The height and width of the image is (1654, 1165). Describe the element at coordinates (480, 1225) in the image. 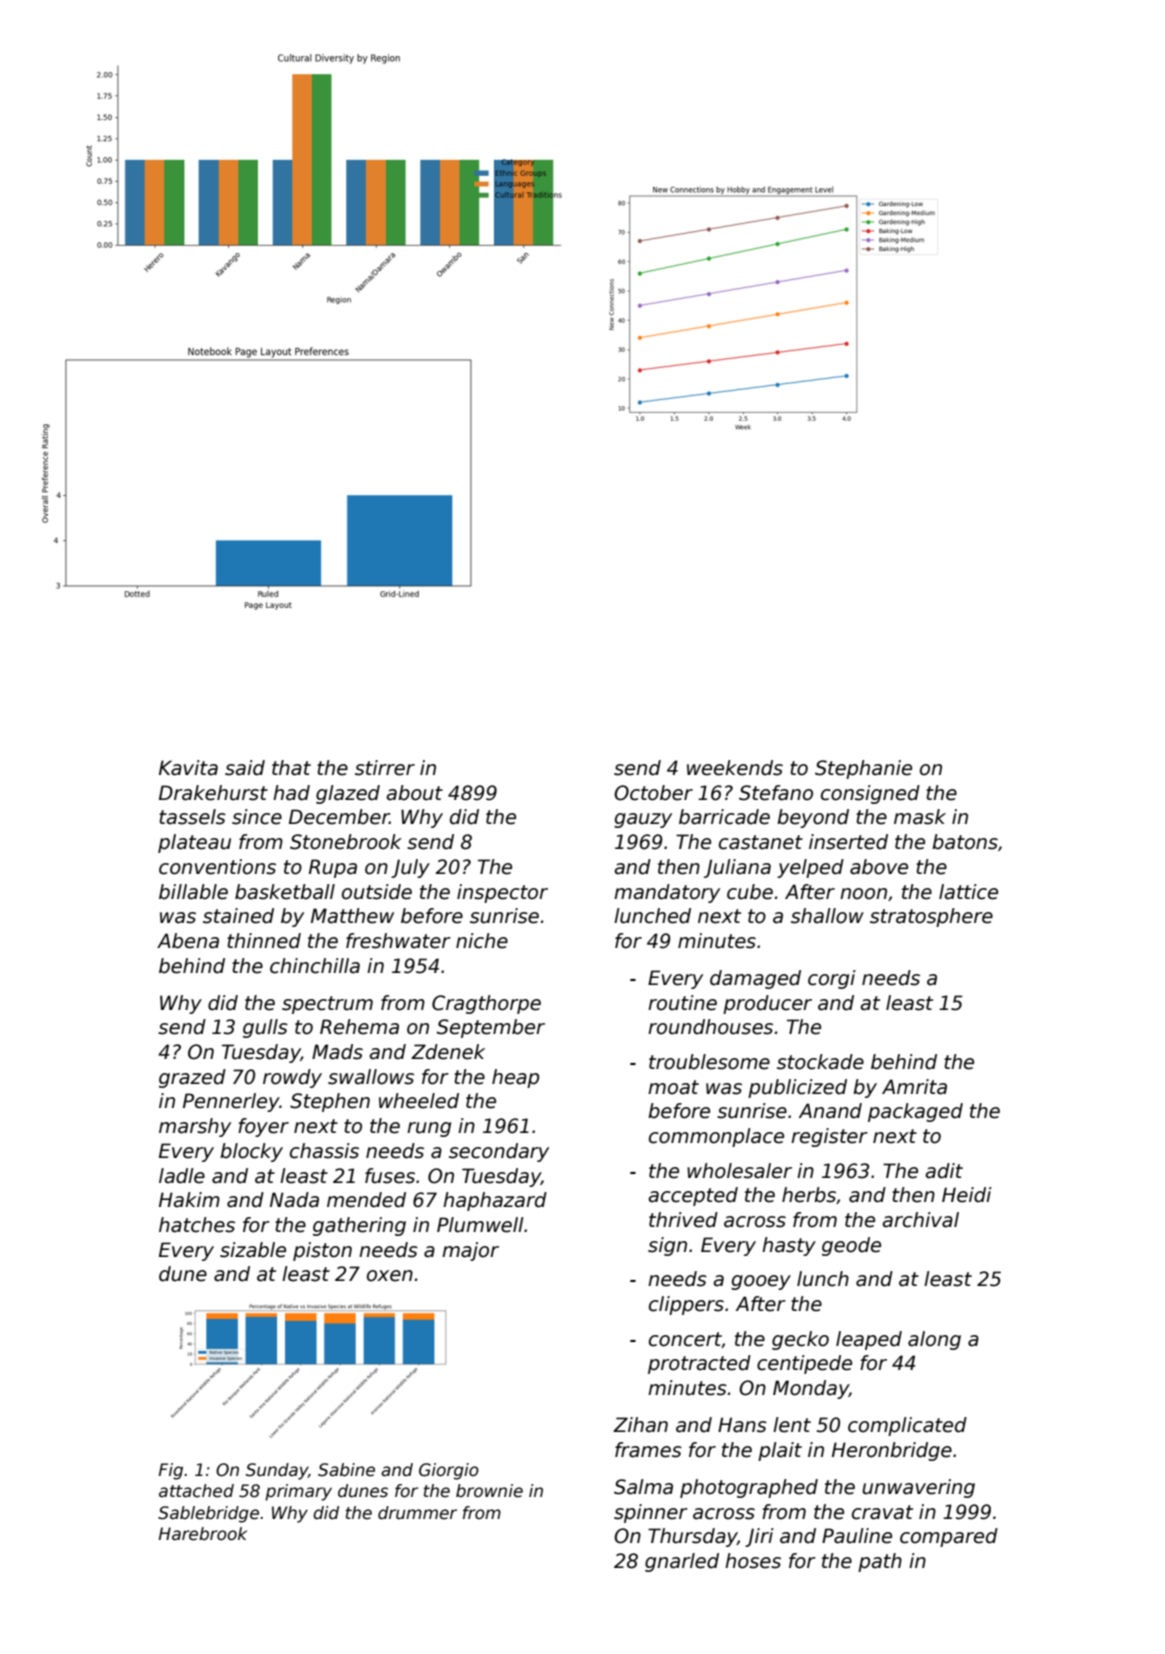

I see `Plumwell` at that location.
